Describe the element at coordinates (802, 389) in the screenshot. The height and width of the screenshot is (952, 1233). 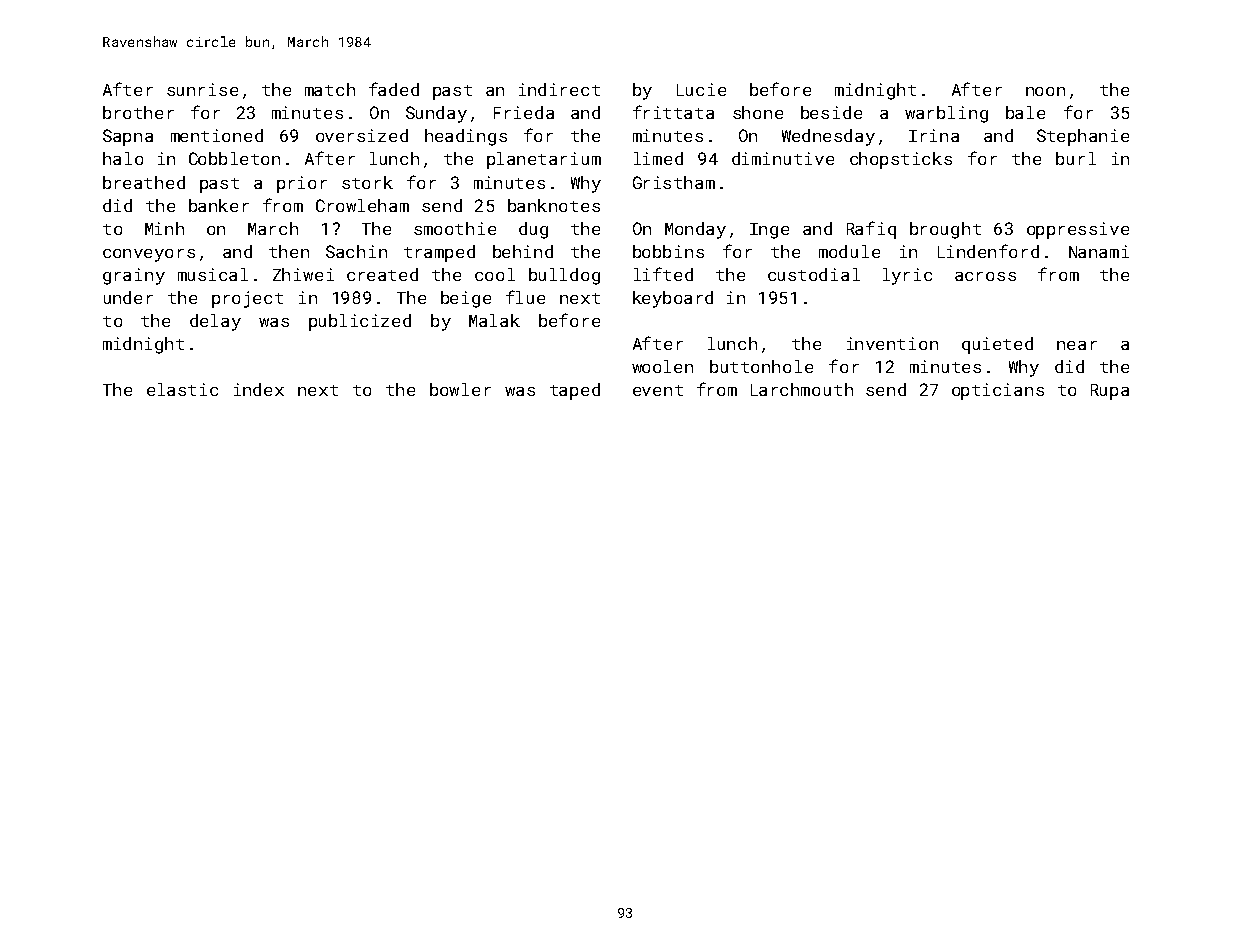
I see `Larchmouth` at that location.
